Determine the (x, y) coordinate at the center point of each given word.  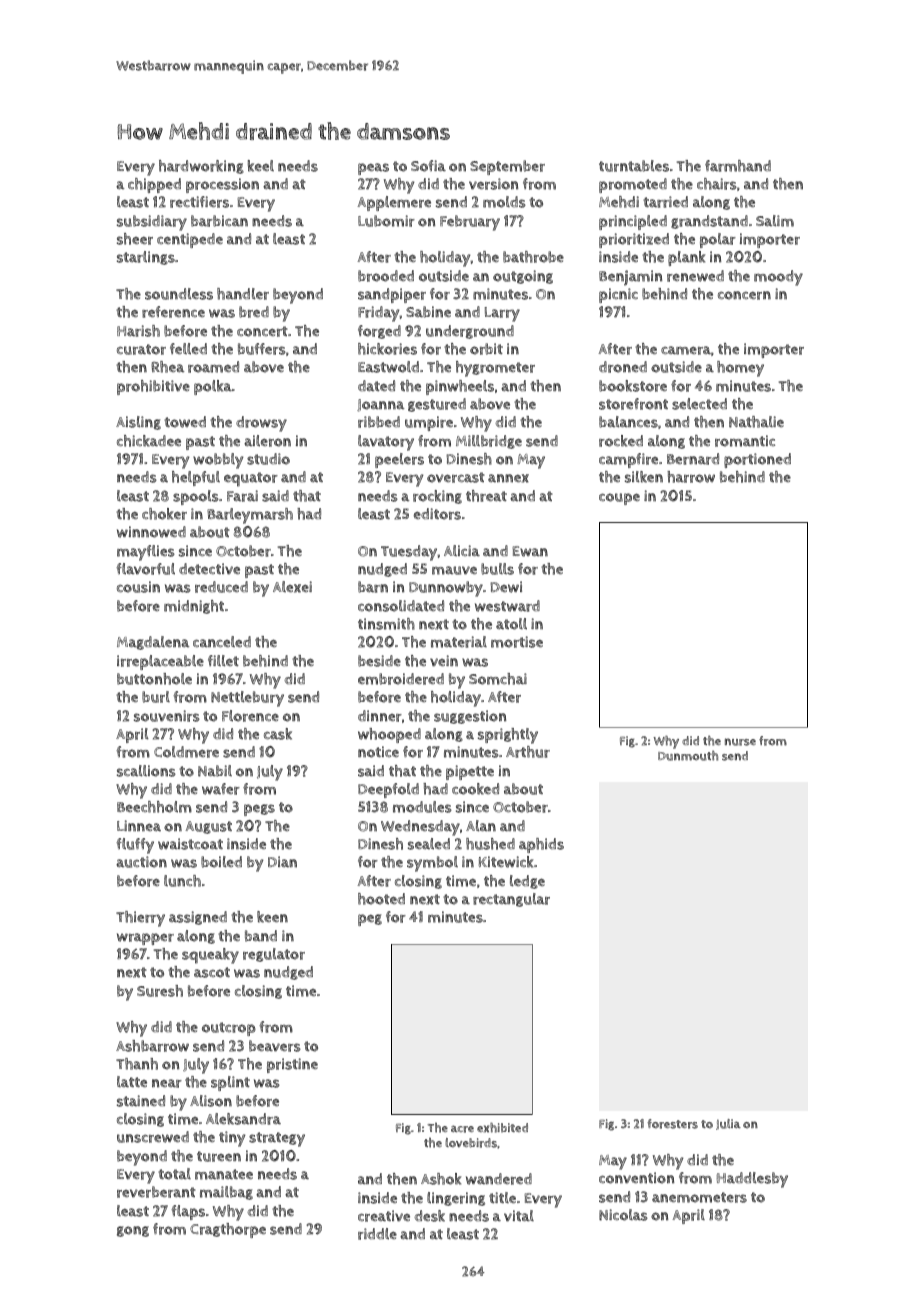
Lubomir (386, 221)
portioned (757, 460)
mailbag (226, 1193)
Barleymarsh (250, 516)
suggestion (470, 717)
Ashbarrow (152, 1046)
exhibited (502, 1128)
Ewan (530, 551)
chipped (154, 185)
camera (686, 350)
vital (519, 1216)
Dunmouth (688, 755)
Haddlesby (752, 1180)
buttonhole (154, 679)
